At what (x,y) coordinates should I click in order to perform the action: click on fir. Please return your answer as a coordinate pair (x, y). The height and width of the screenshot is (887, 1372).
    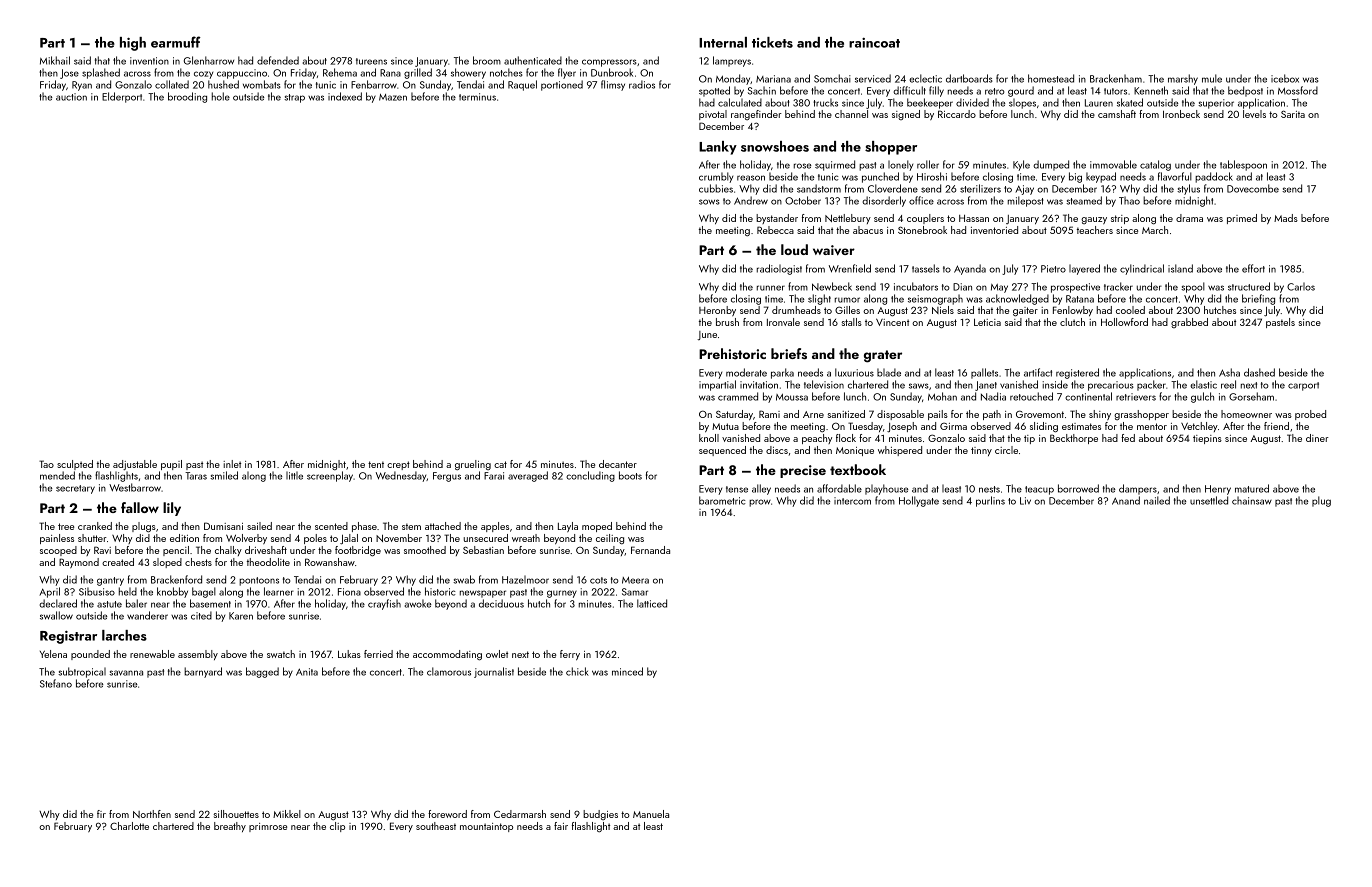
    Looking at the image, I should click on (101, 814).
